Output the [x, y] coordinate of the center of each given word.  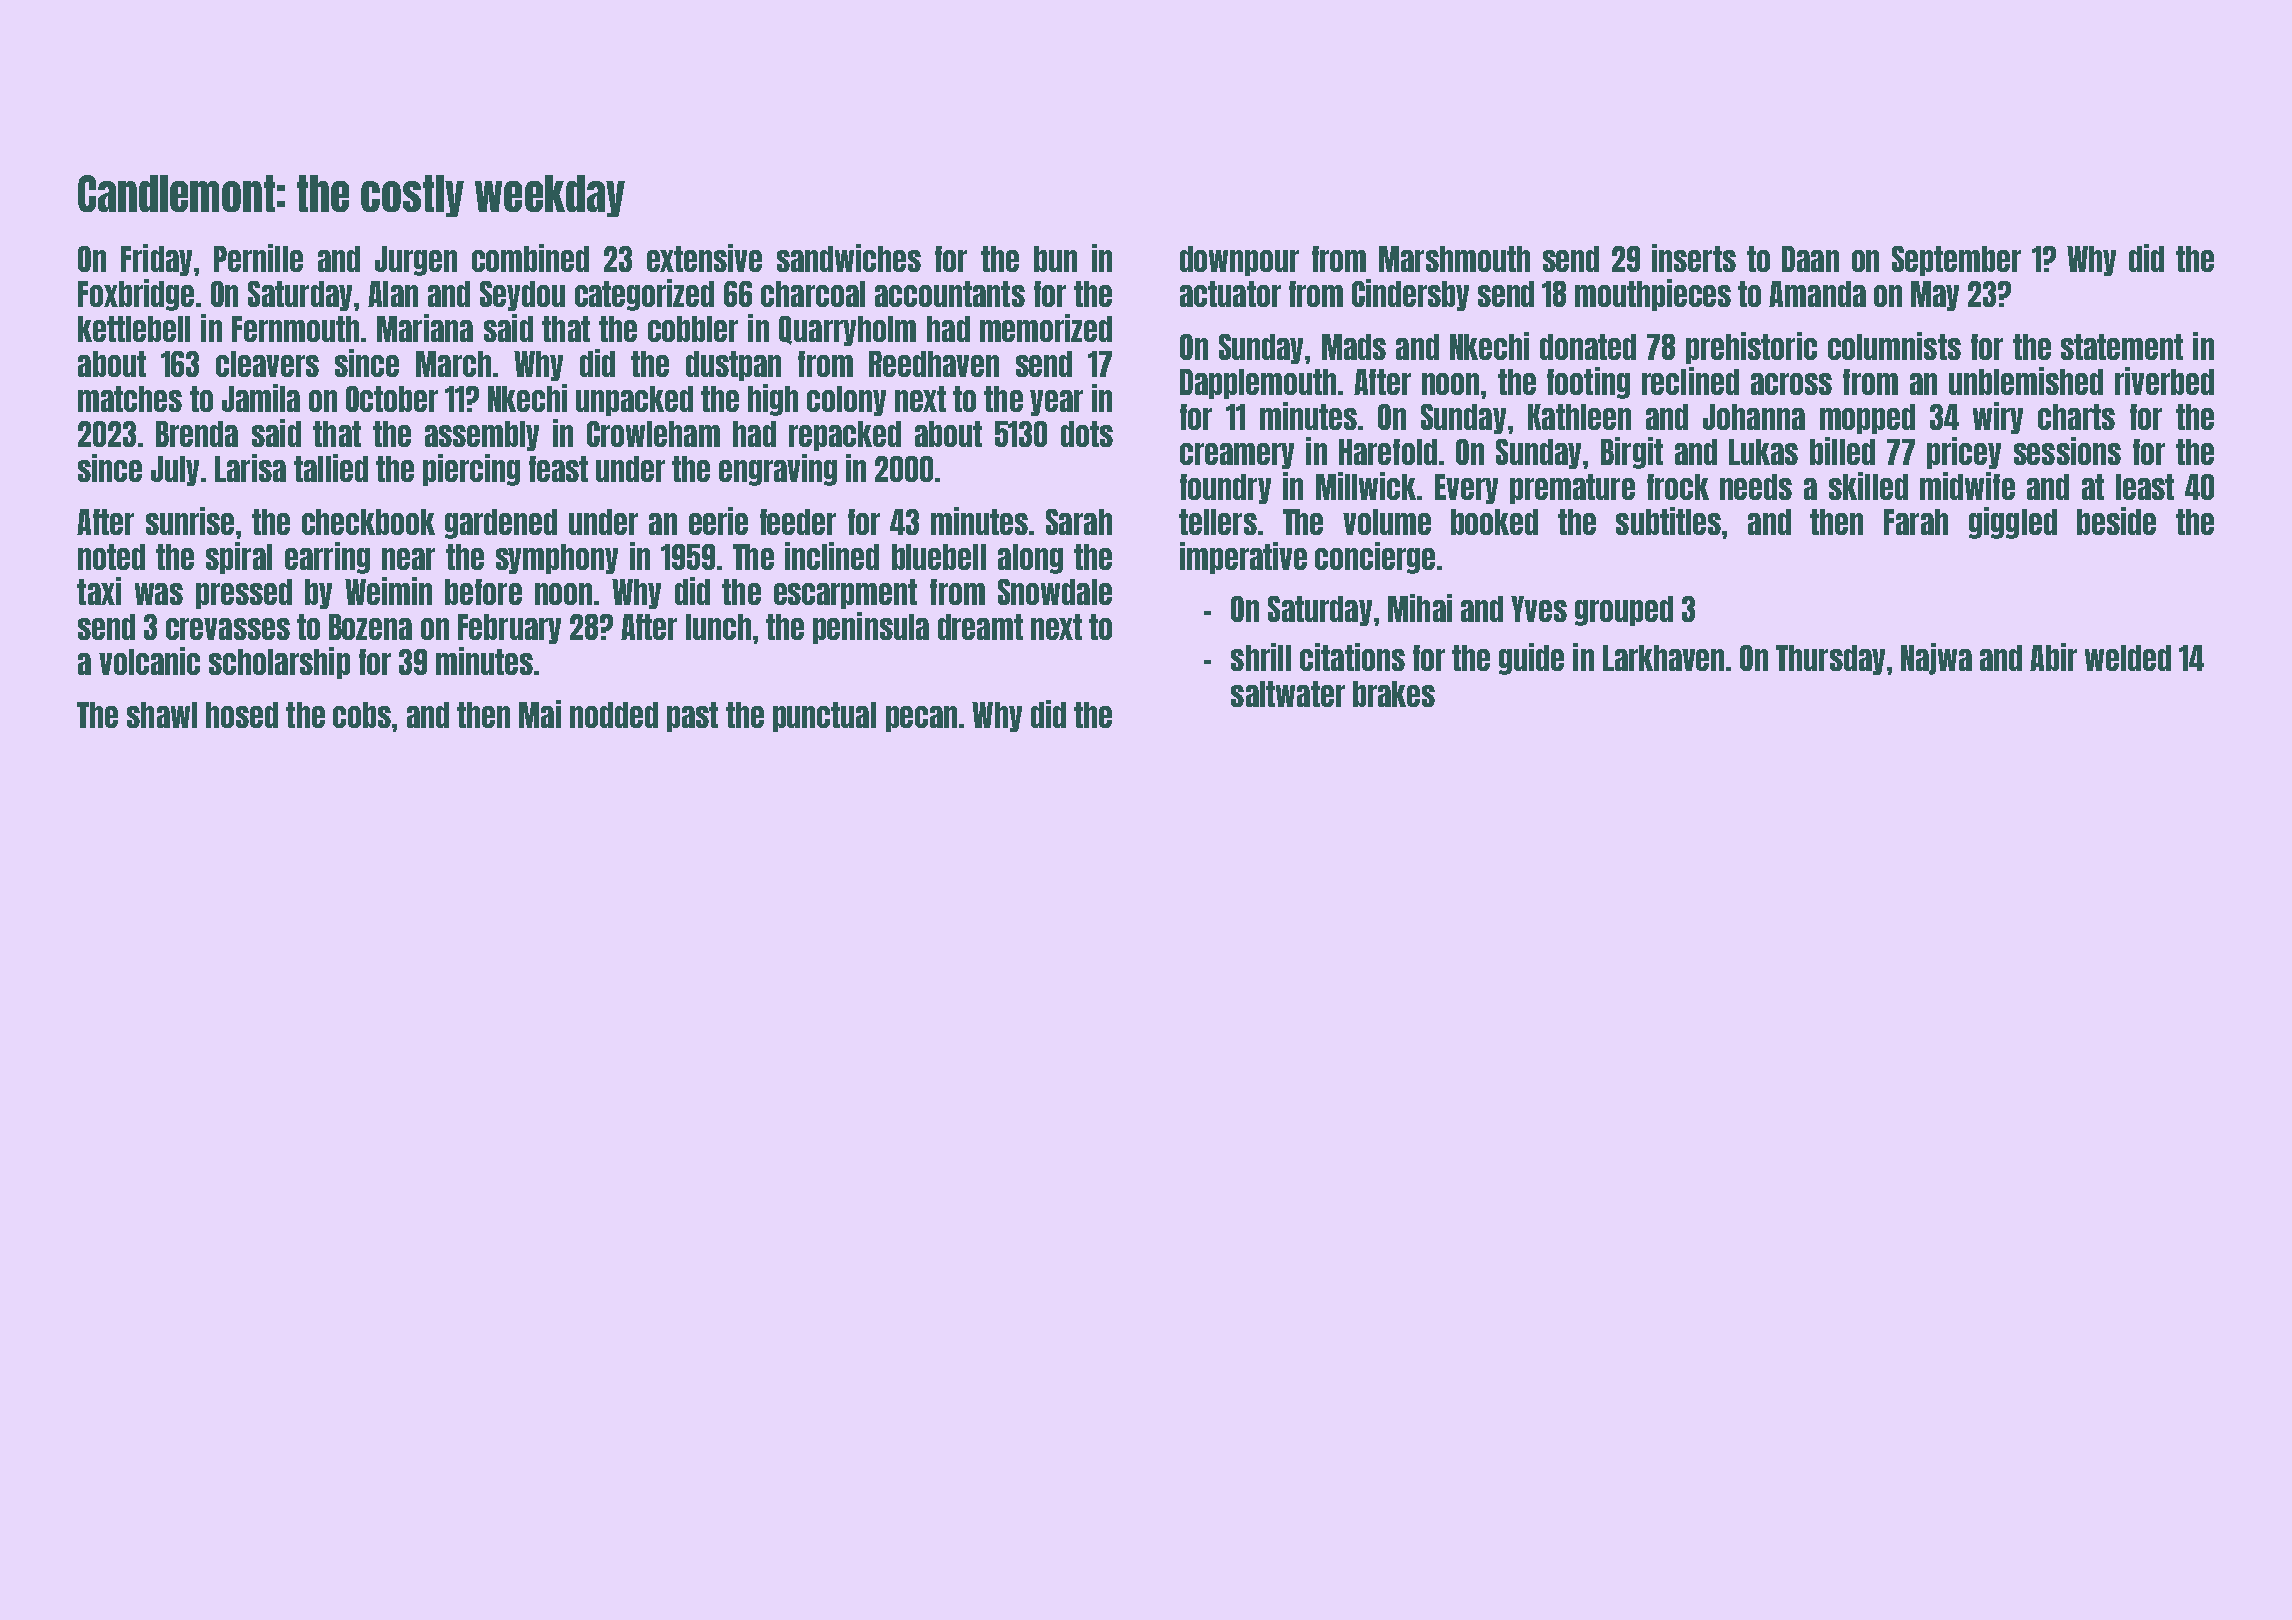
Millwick [1366, 486]
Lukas [1763, 452]
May [1935, 296]
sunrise [190, 521]
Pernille [258, 258]
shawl [162, 715]
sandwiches [849, 258]
